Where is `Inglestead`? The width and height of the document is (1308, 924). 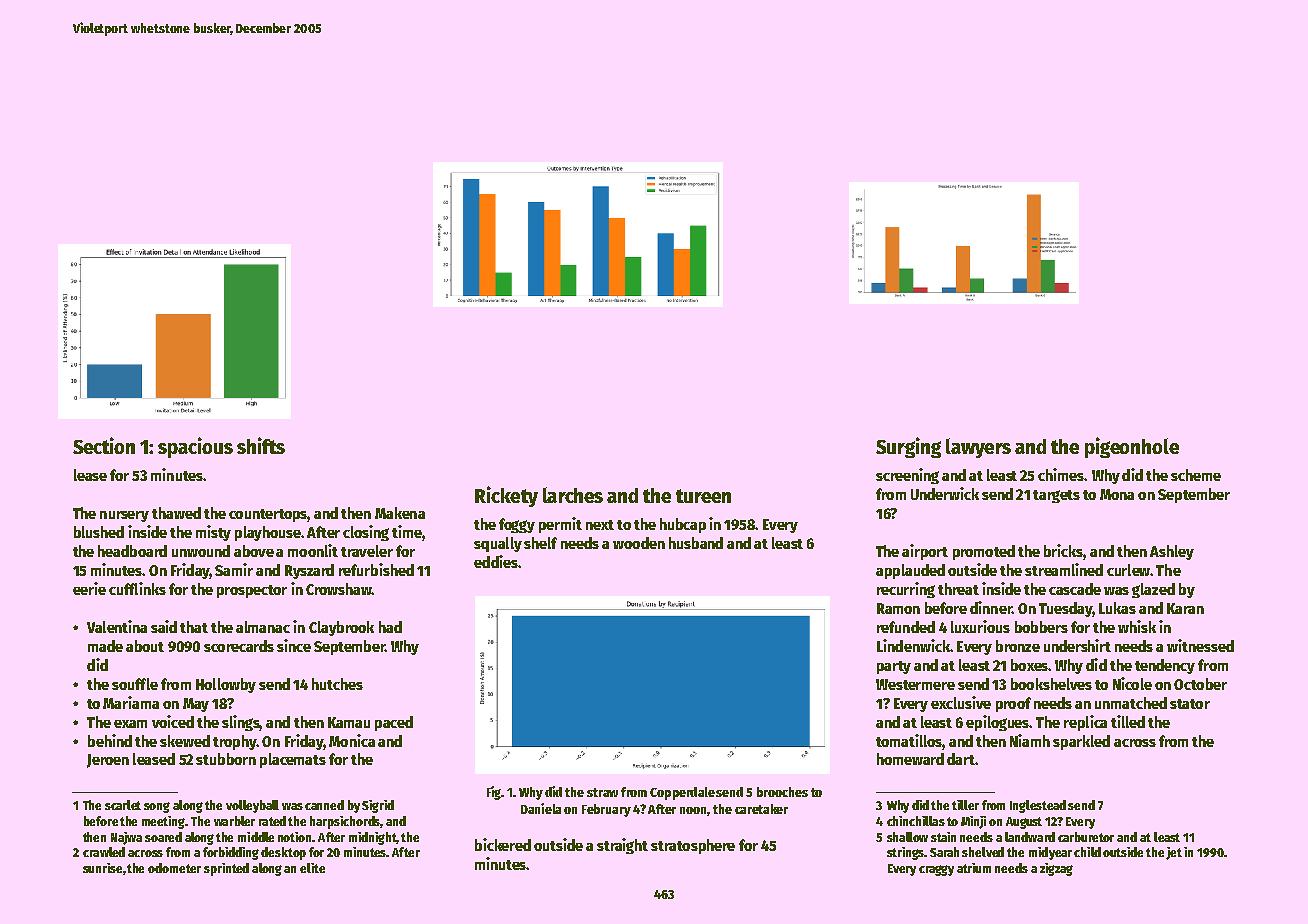
Inglestead is located at coordinates (1038, 806).
